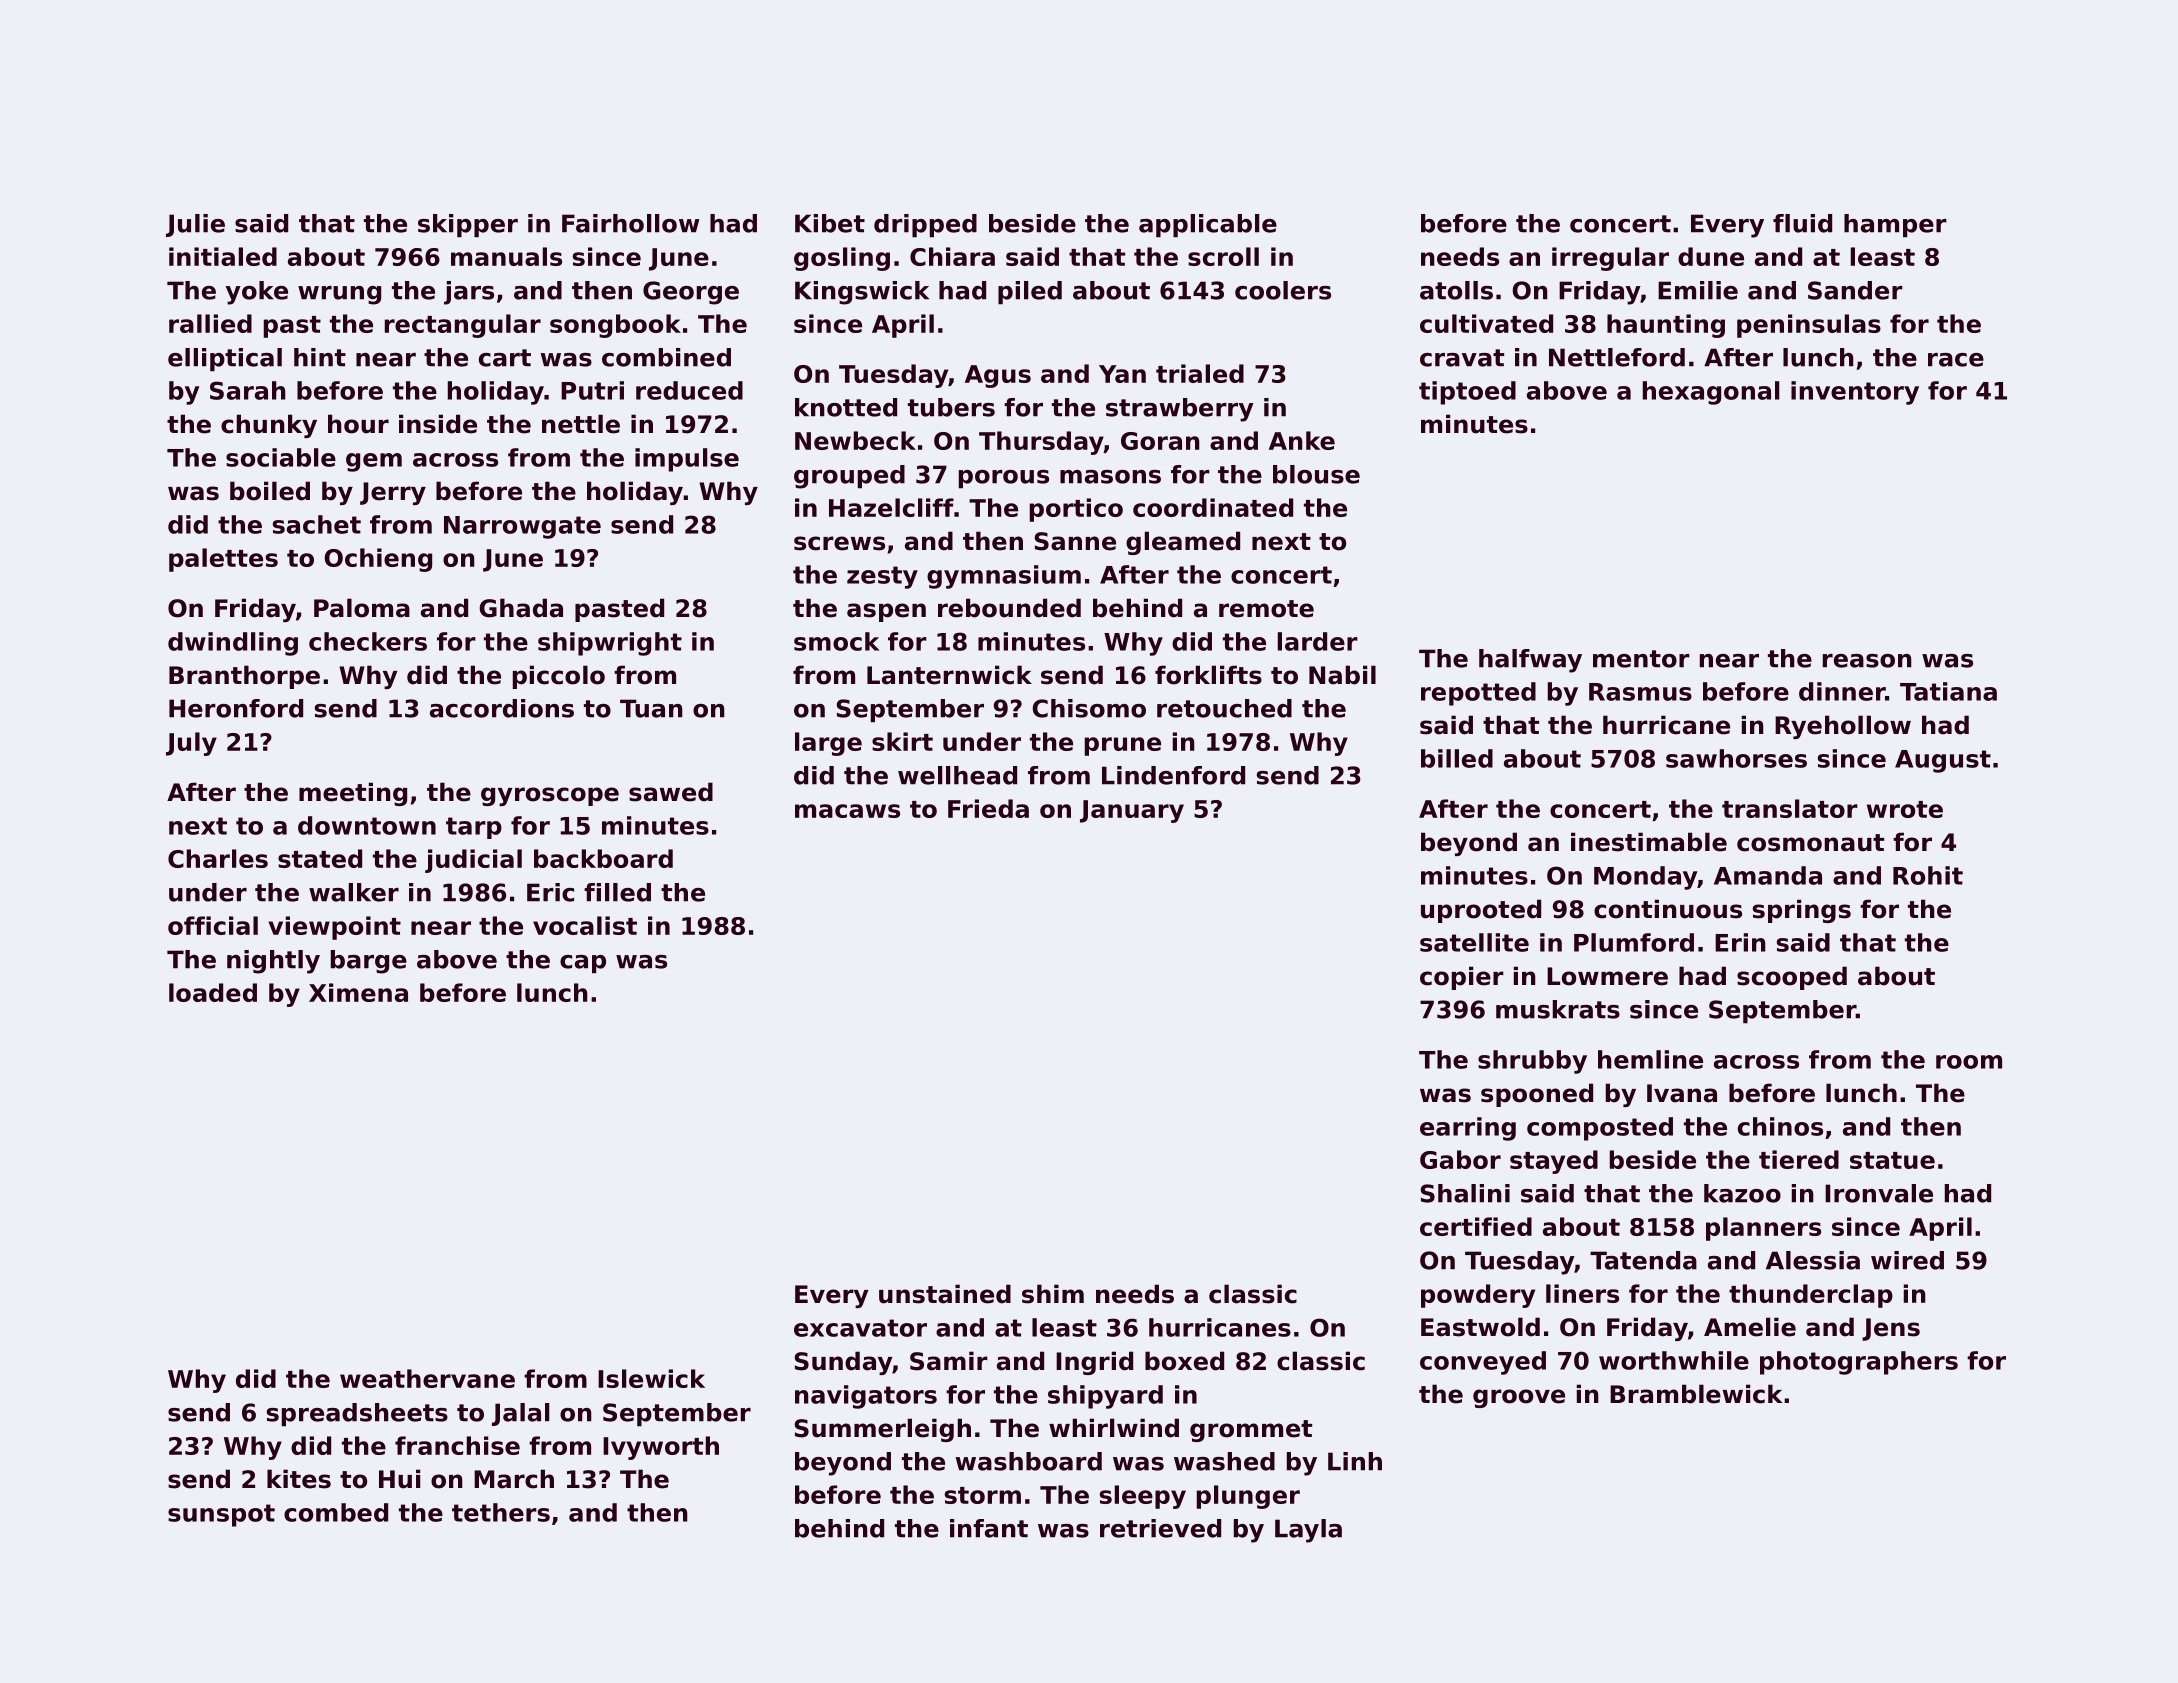  What do you see at coordinates (1810, 843) in the screenshot?
I see `cosmonaut` at bounding box center [1810, 843].
